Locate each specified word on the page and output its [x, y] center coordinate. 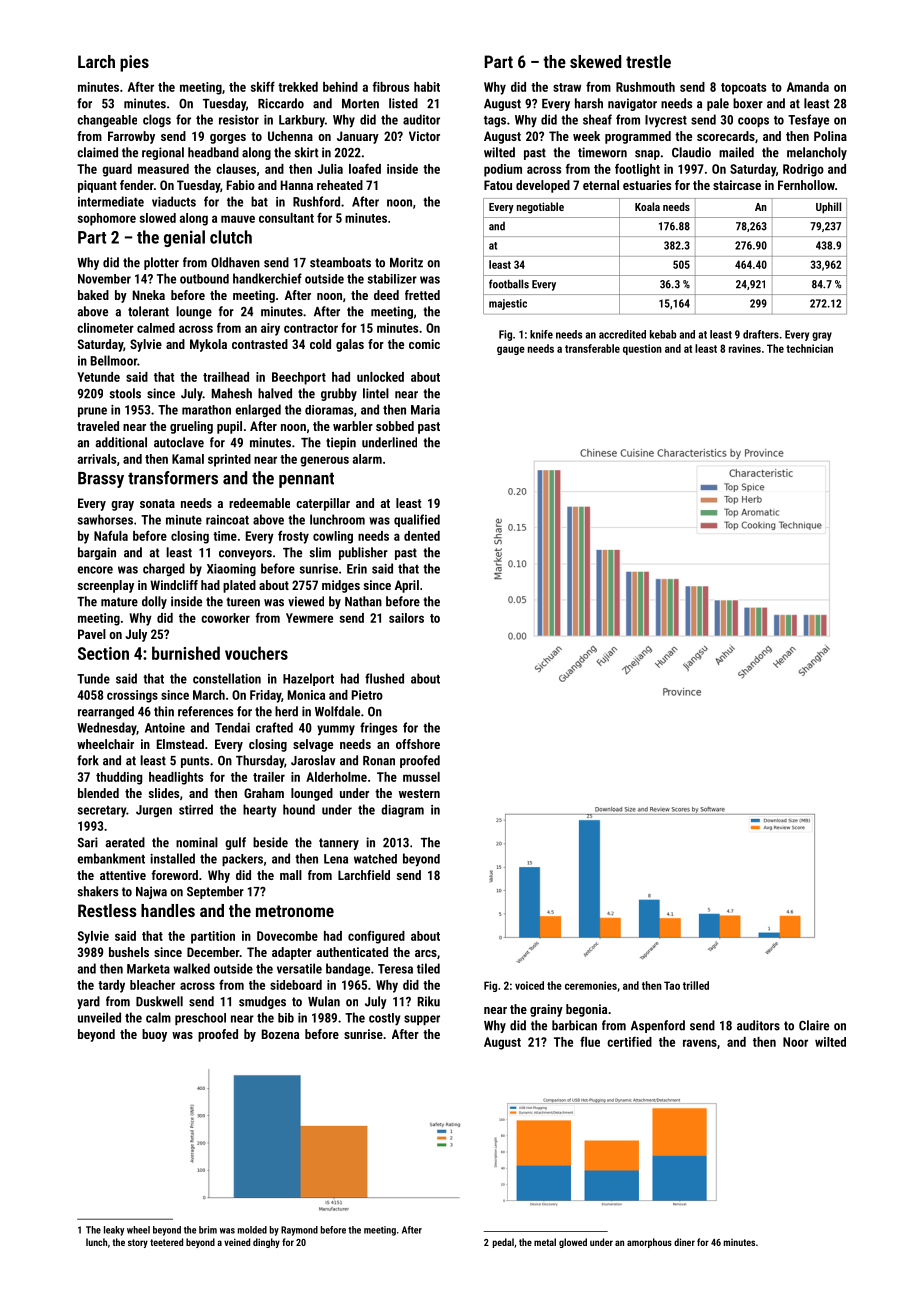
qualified [417, 520]
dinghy [266, 1243]
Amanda [808, 87]
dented [422, 536]
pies [134, 63]
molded [252, 1230]
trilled [696, 985]
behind [340, 87]
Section [103, 653]
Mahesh [232, 393]
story [138, 1243]
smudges [262, 1002]
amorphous [649, 1243]
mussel [421, 777]
